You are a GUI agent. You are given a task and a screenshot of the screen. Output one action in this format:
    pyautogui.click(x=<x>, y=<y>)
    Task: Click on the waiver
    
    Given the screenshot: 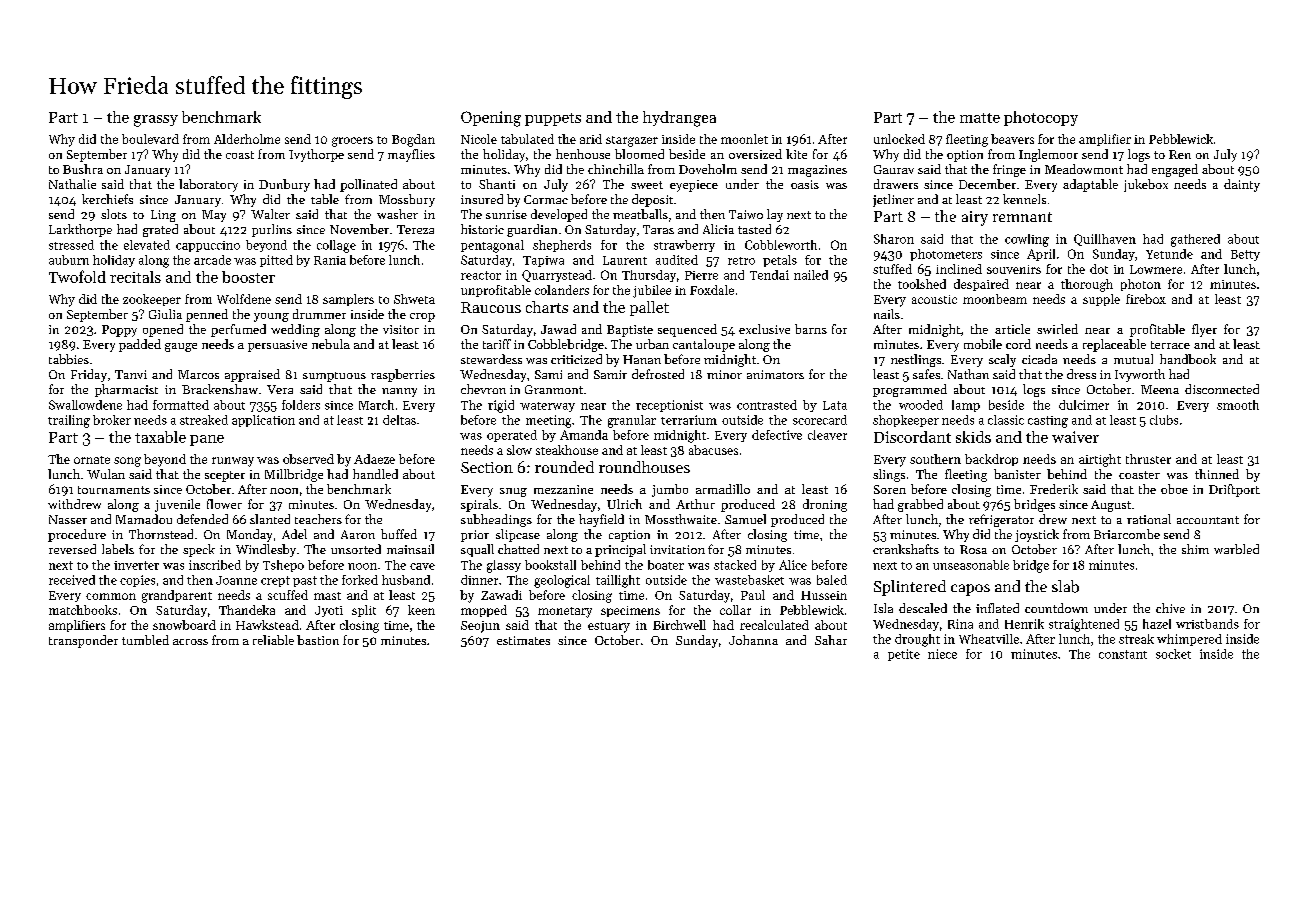 What is the action you would take?
    pyautogui.click(x=1075, y=437)
